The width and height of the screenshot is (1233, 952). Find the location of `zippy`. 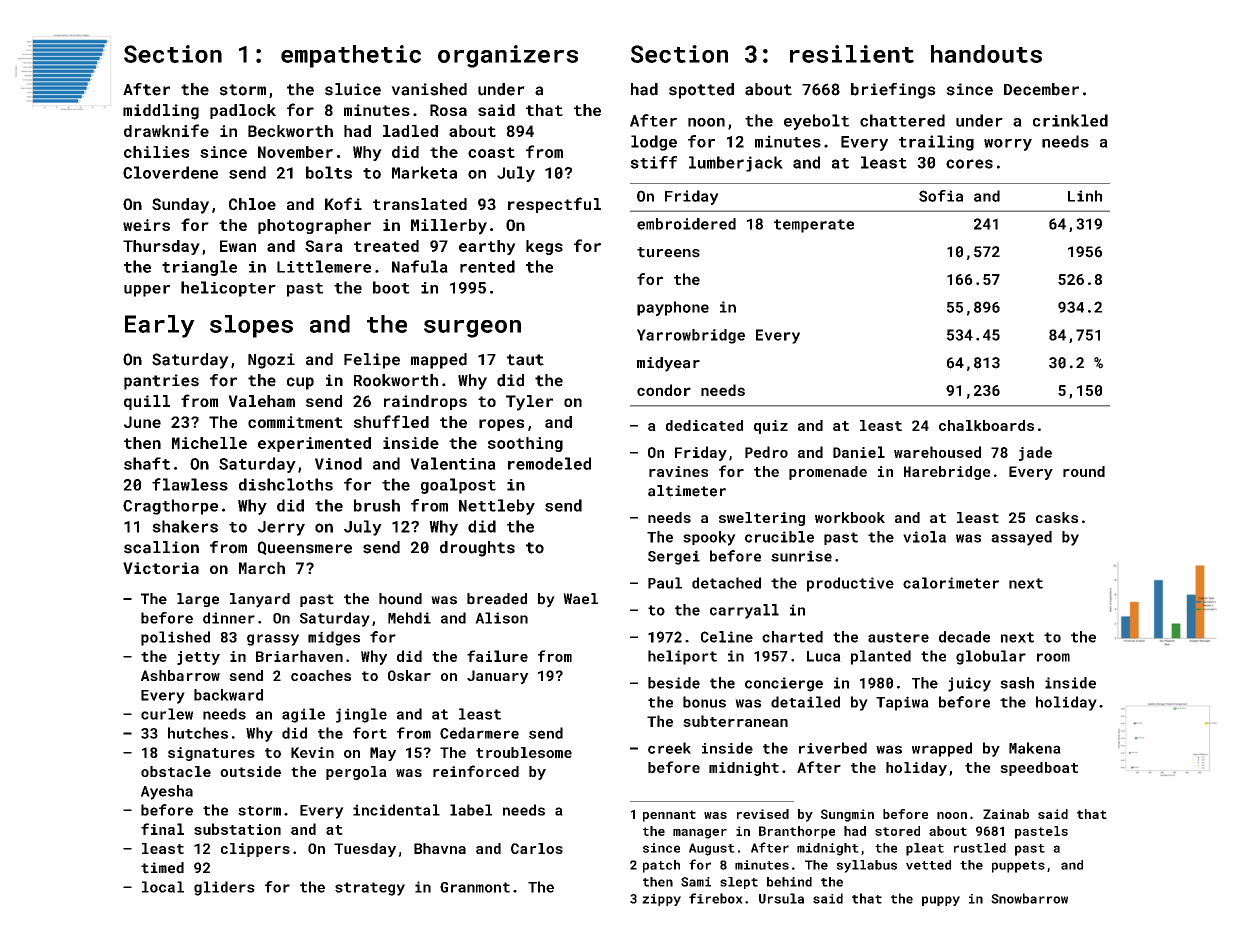

zippy is located at coordinates (661, 900).
